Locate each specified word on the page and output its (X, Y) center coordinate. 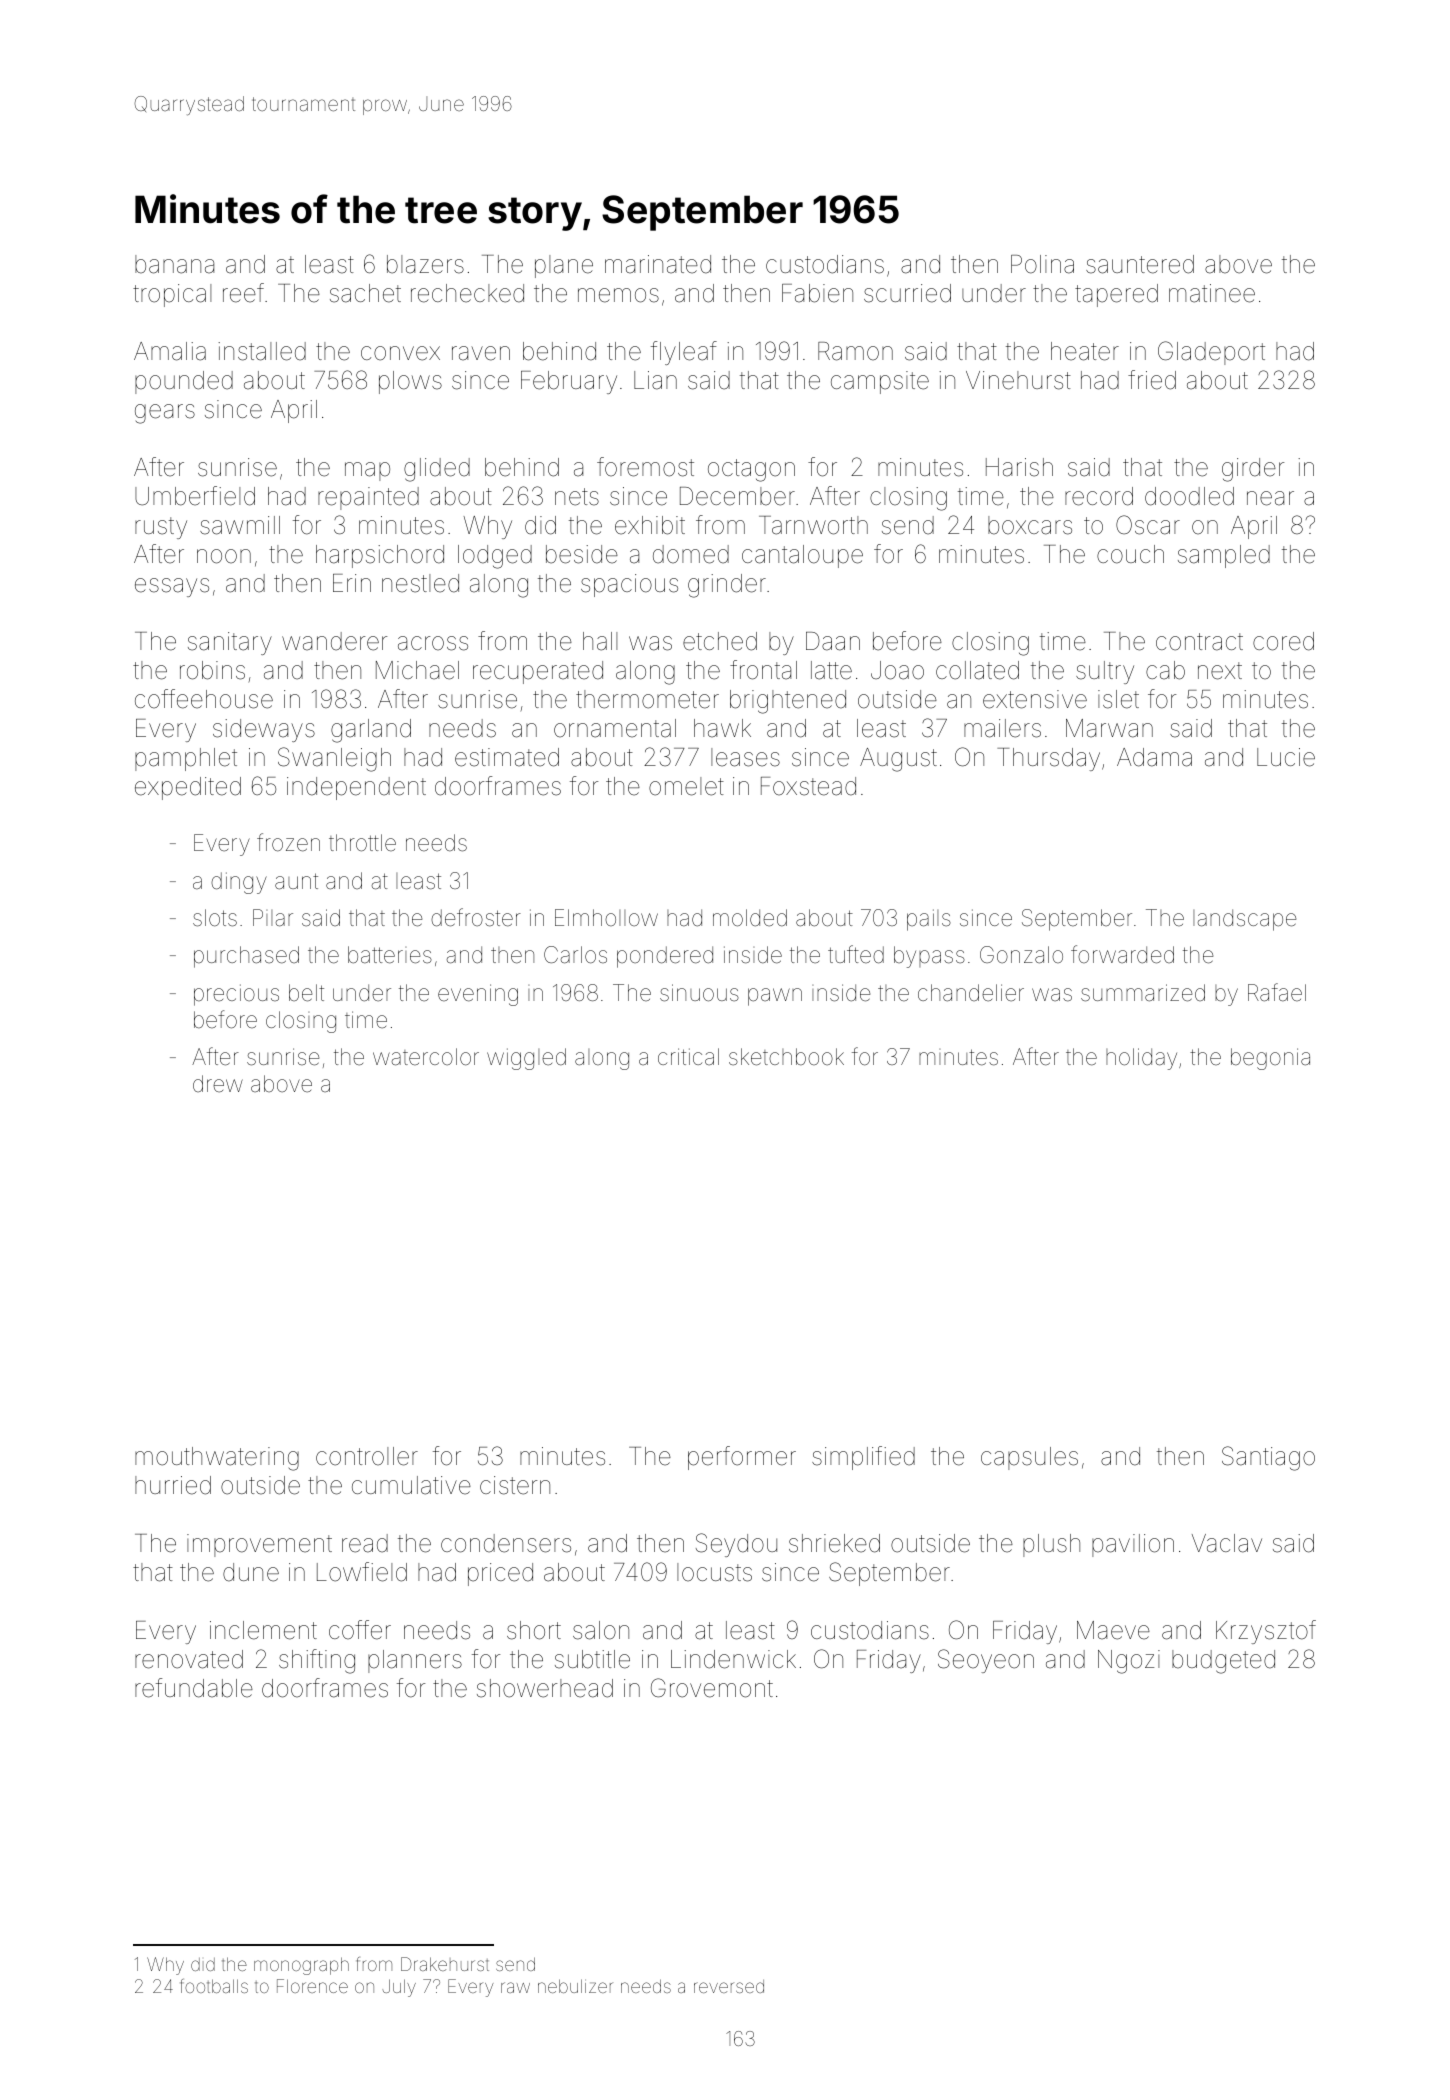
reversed (729, 1986)
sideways (264, 730)
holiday (1141, 1059)
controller (367, 1456)
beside (582, 554)
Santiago (1268, 1458)
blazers (425, 264)
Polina (1042, 264)
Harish (1019, 467)
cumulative (411, 1485)
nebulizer (575, 1986)
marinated (658, 264)
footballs (214, 1986)
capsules (1029, 1458)
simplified (863, 1458)
